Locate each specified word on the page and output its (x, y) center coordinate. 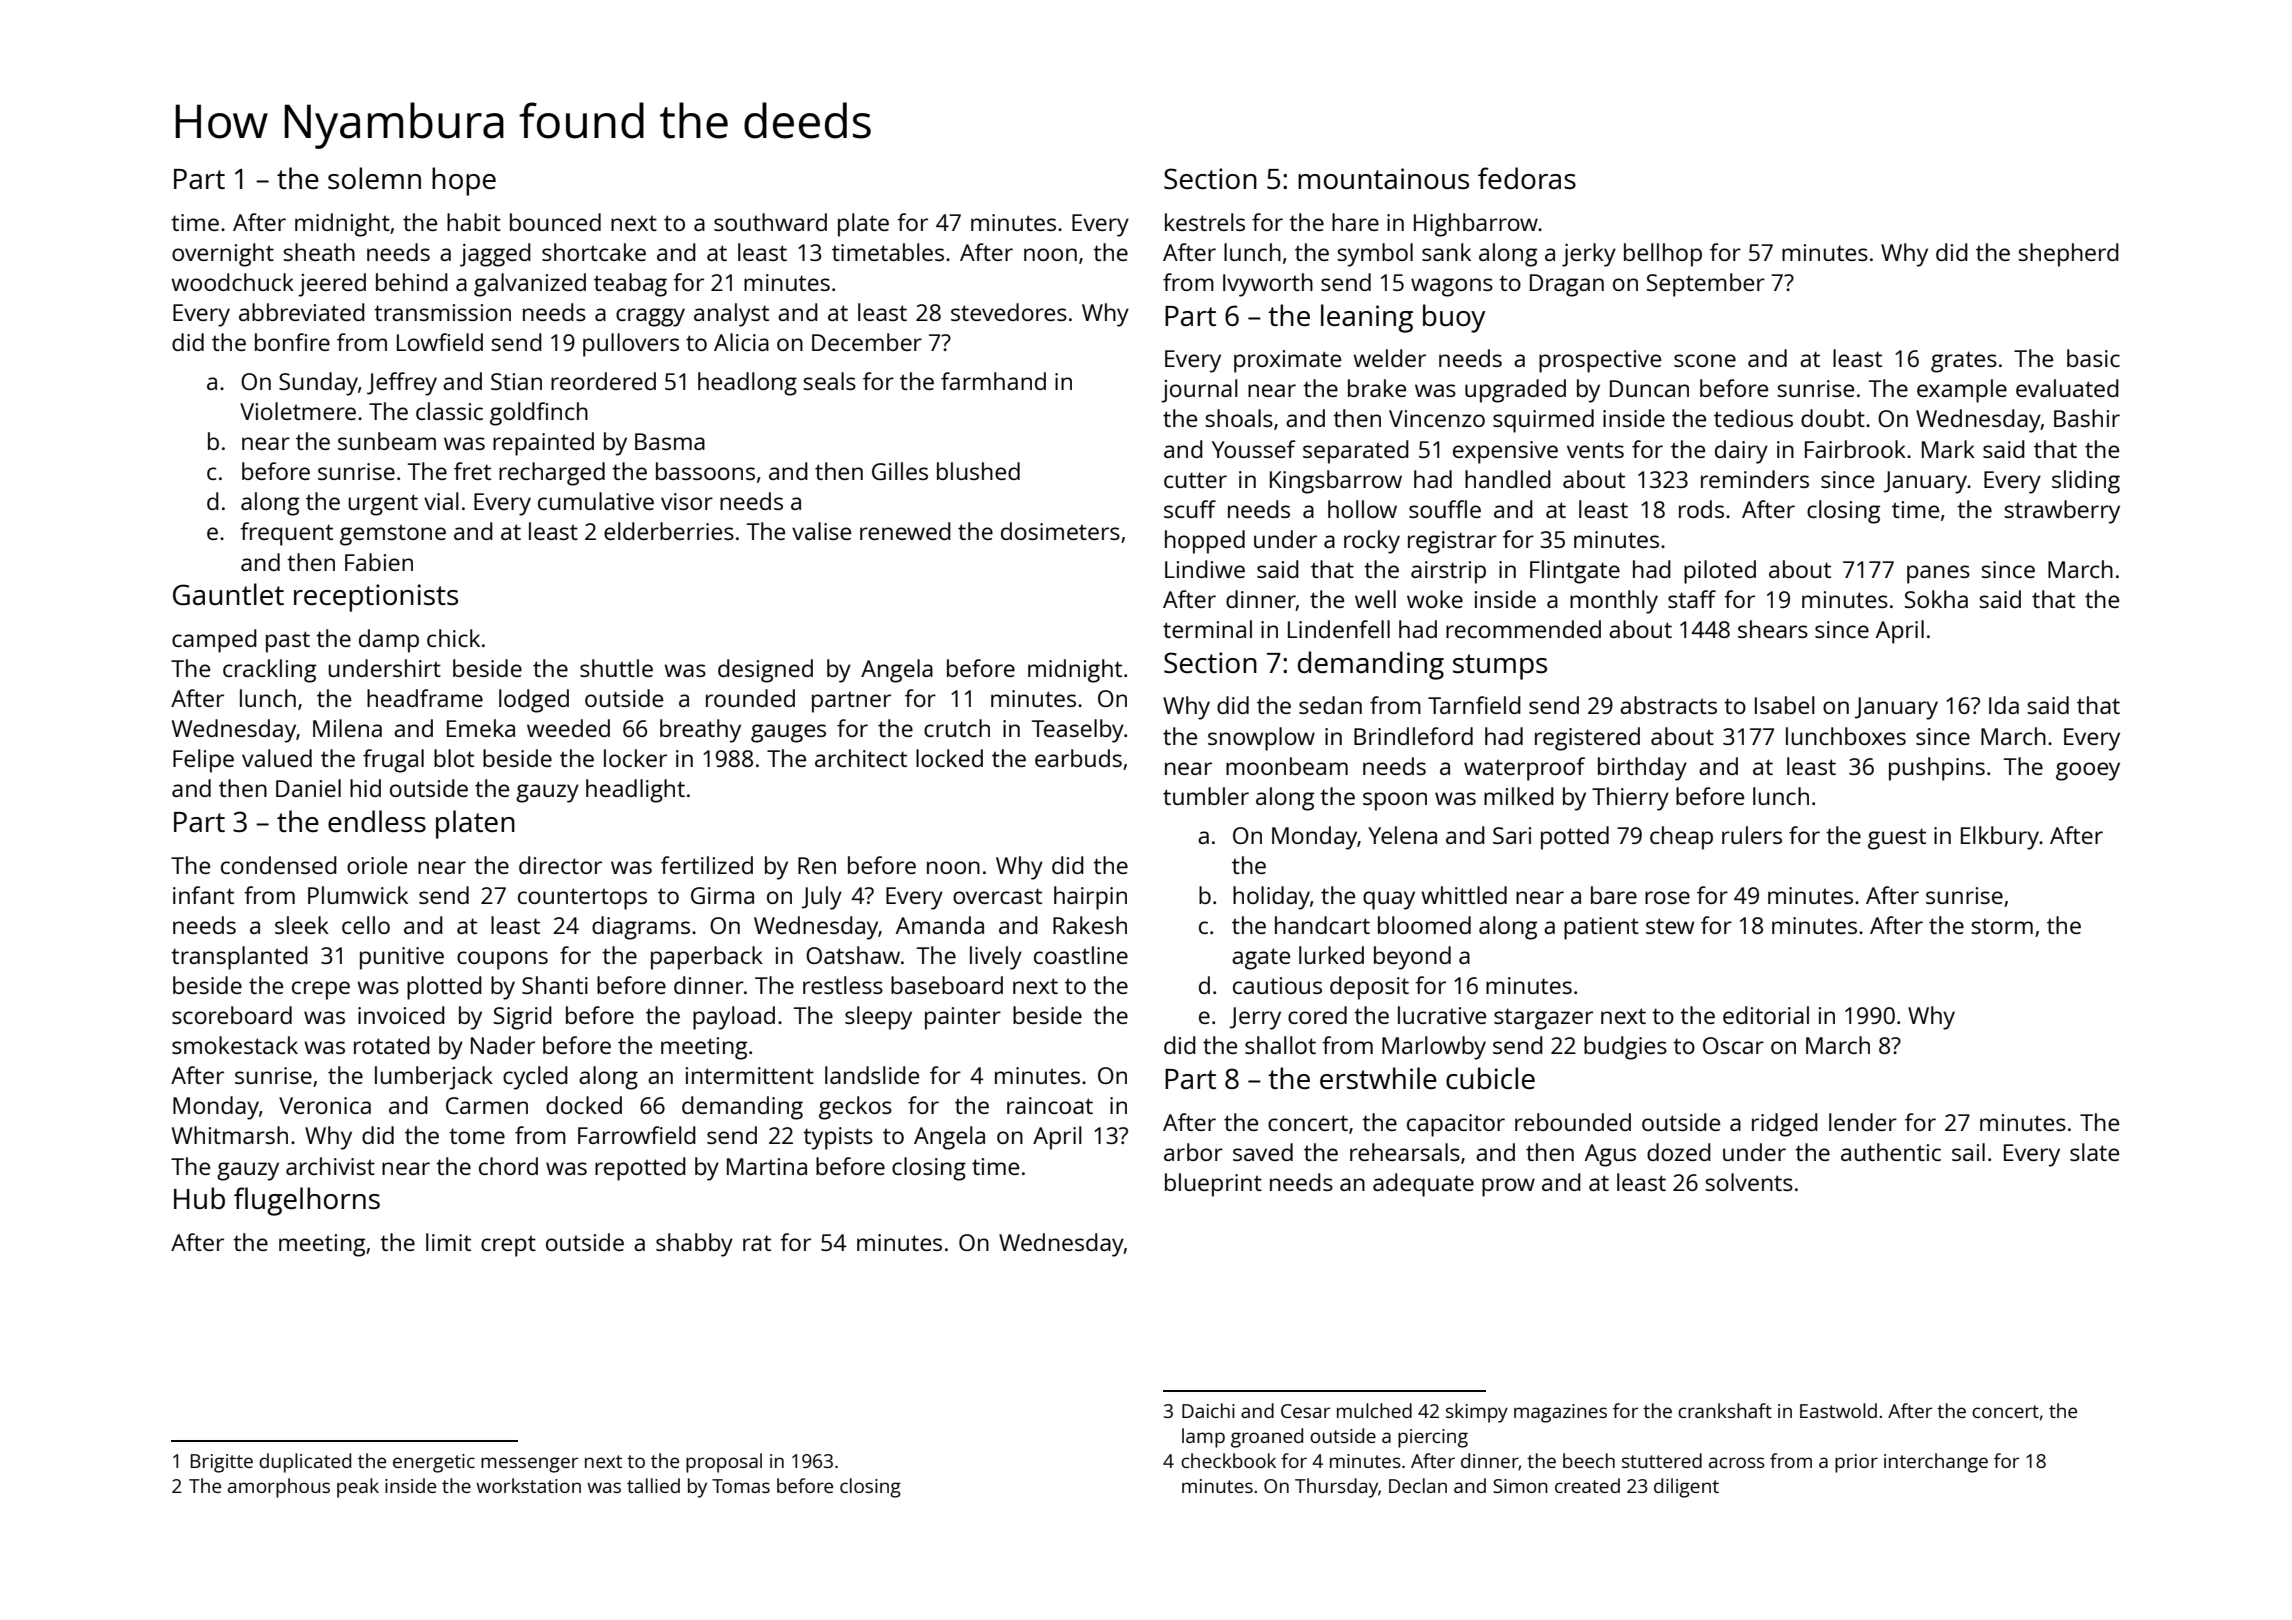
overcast (997, 896)
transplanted (239, 958)
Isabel (1785, 705)
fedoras (1527, 178)
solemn (374, 178)
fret (472, 471)
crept (508, 1246)
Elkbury (2000, 838)
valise (821, 531)
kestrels (1205, 222)
